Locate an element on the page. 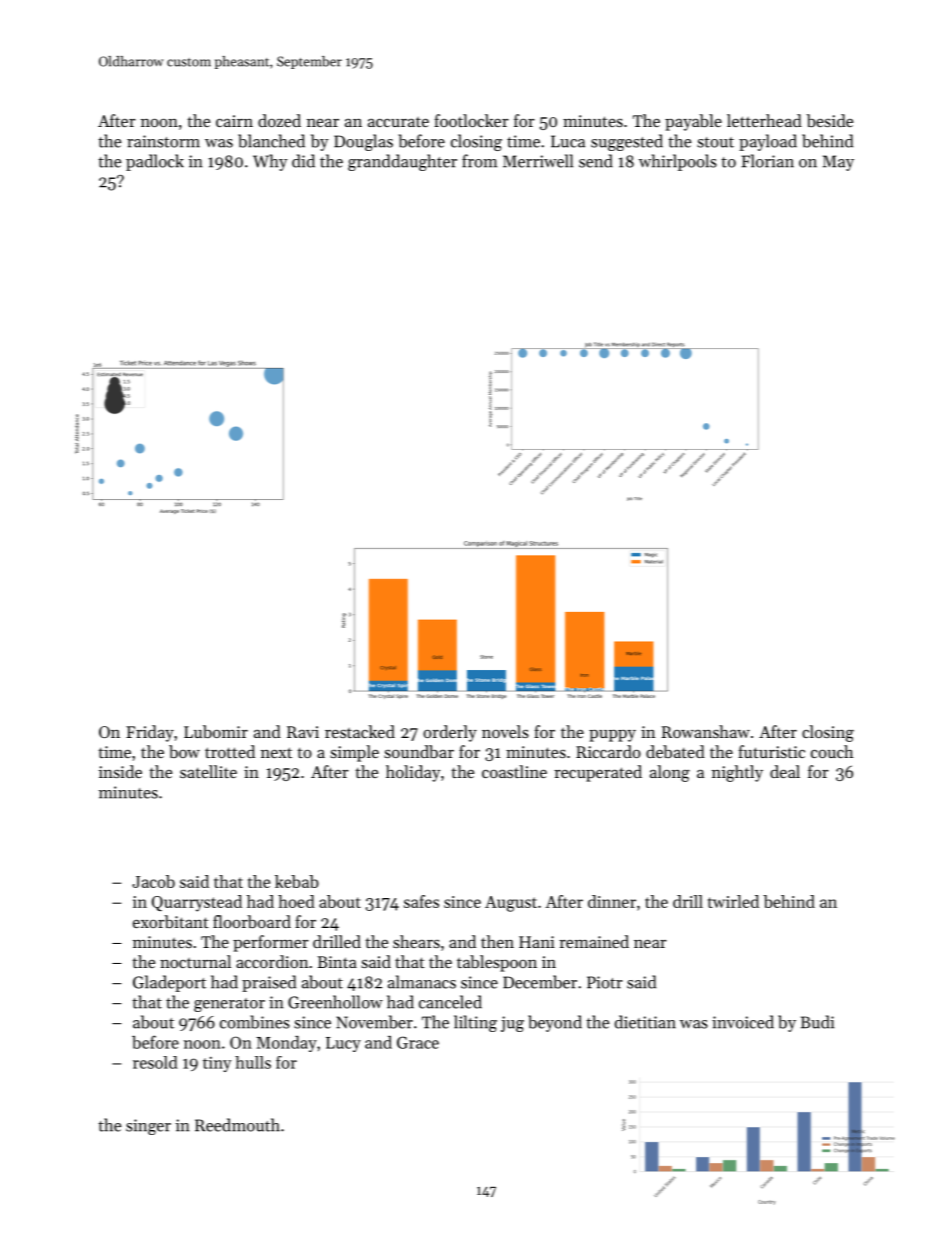  Merriwell is located at coordinates (538, 161).
